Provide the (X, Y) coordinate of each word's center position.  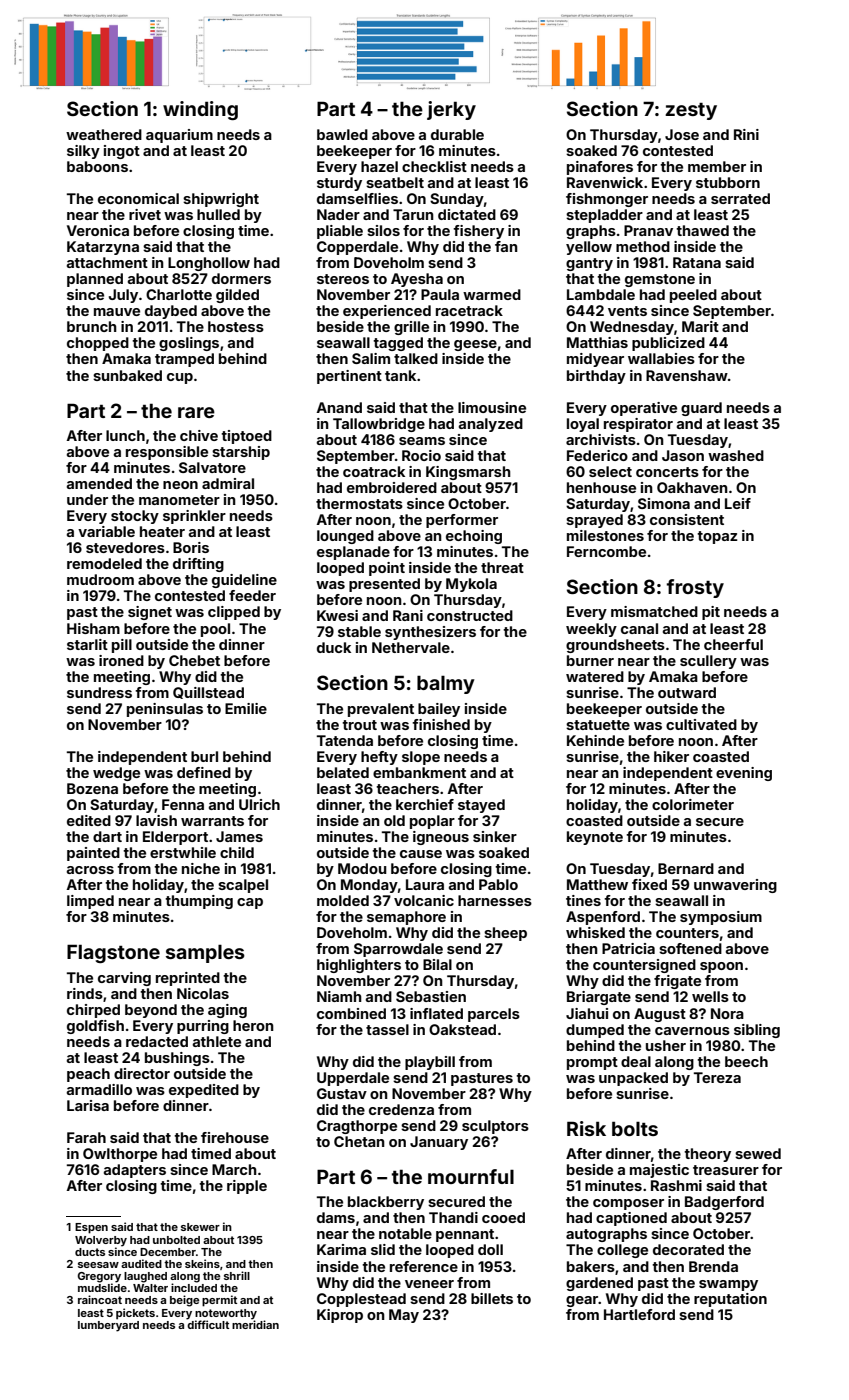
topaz (717, 537)
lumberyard (108, 1326)
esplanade (353, 553)
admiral (228, 483)
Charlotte (179, 294)
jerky (451, 110)
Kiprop (340, 1316)
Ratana (697, 262)
